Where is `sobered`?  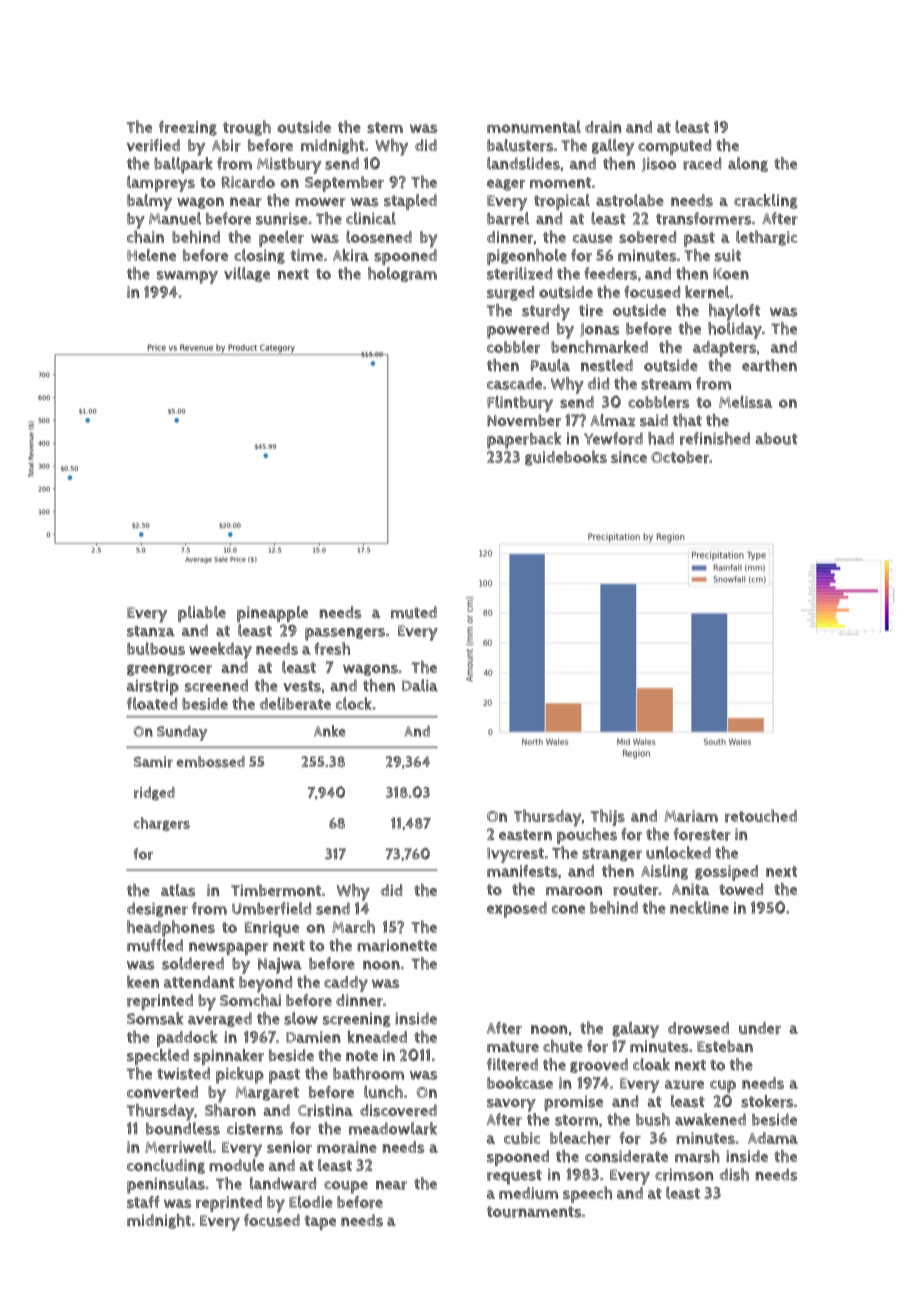
sobered is located at coordinates (647, 237).
